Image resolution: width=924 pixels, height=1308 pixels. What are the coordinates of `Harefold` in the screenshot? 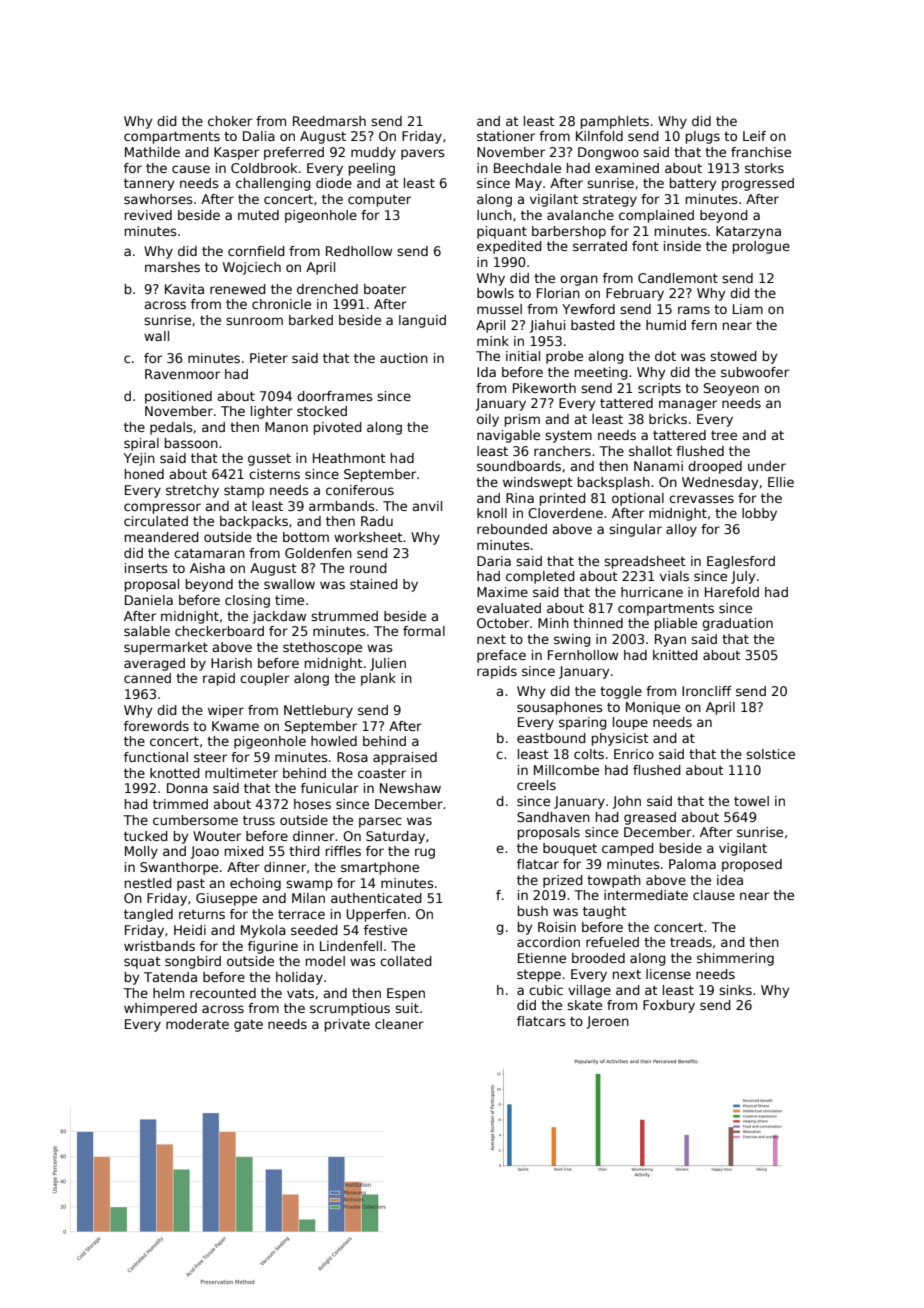 It's located at (732, 592).
